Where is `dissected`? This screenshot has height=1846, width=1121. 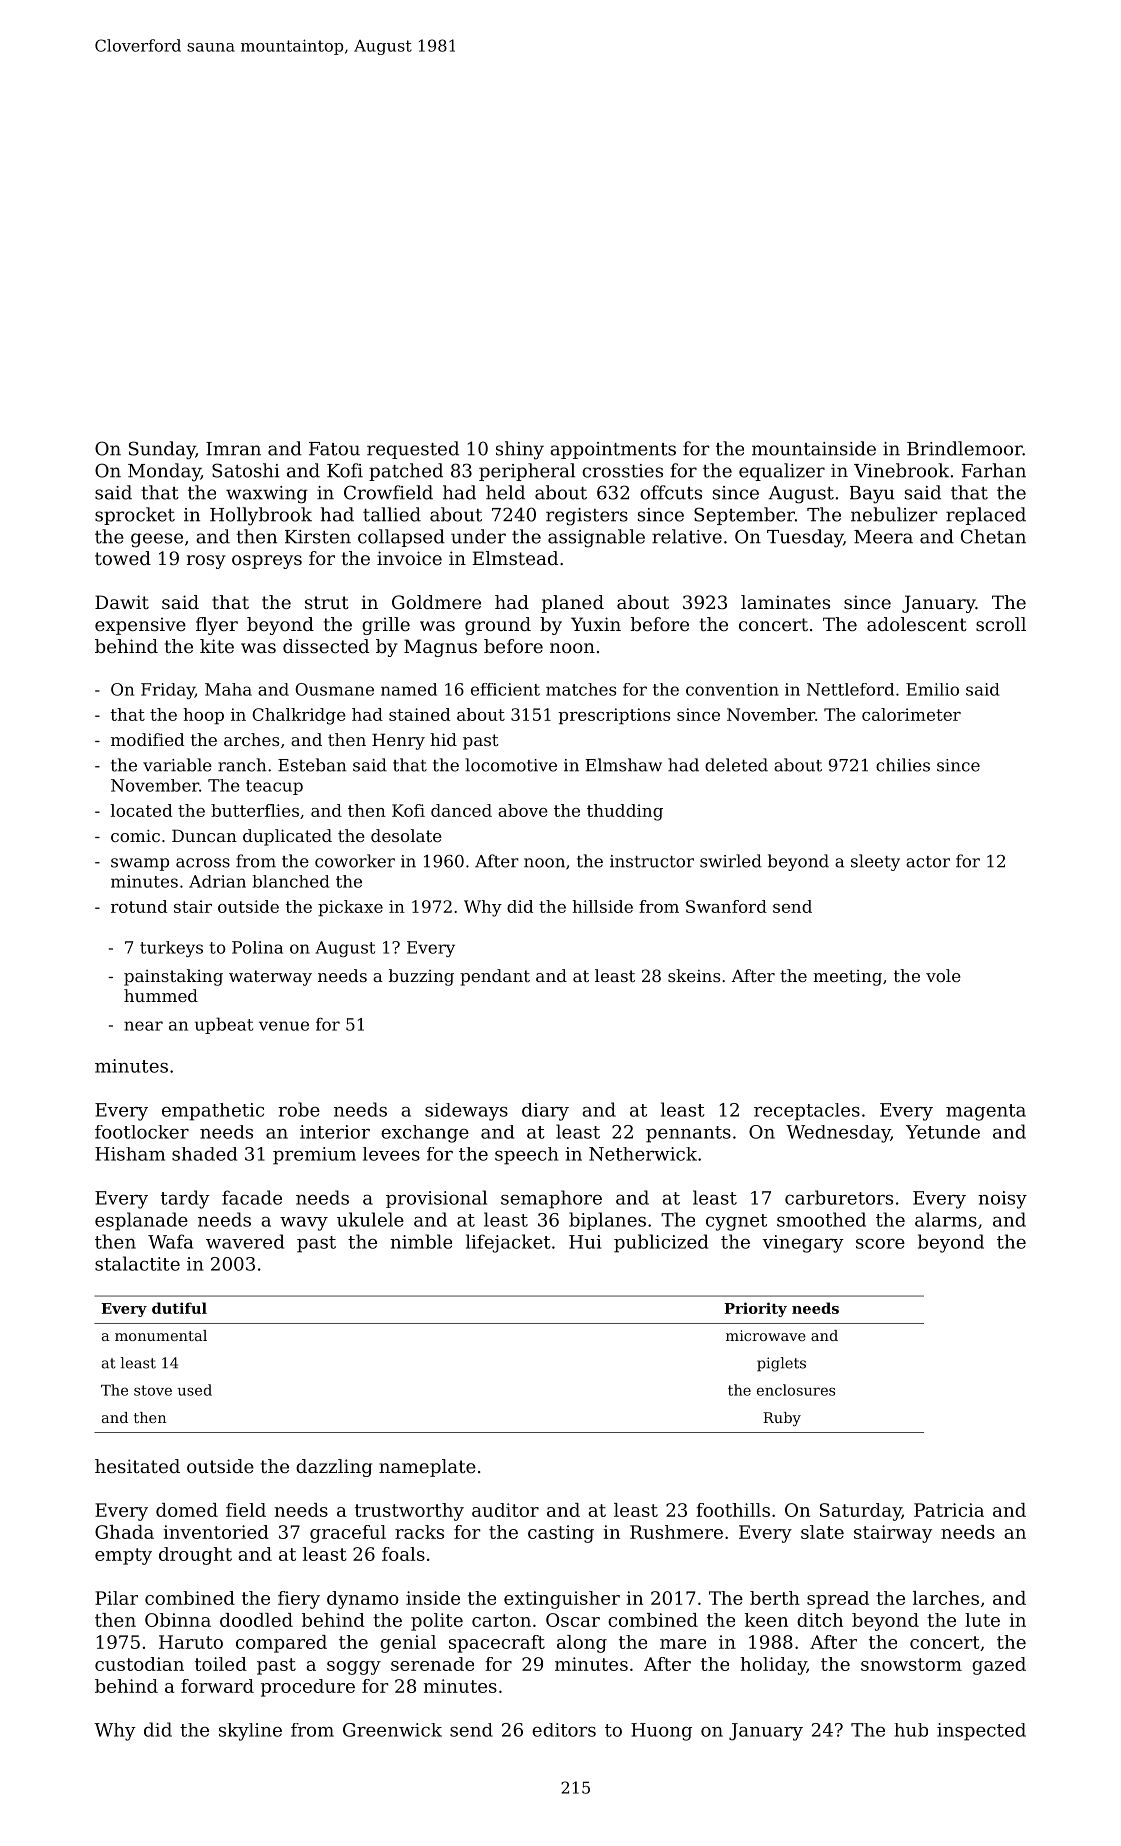 dissected is located at coordinates (326, 646).
